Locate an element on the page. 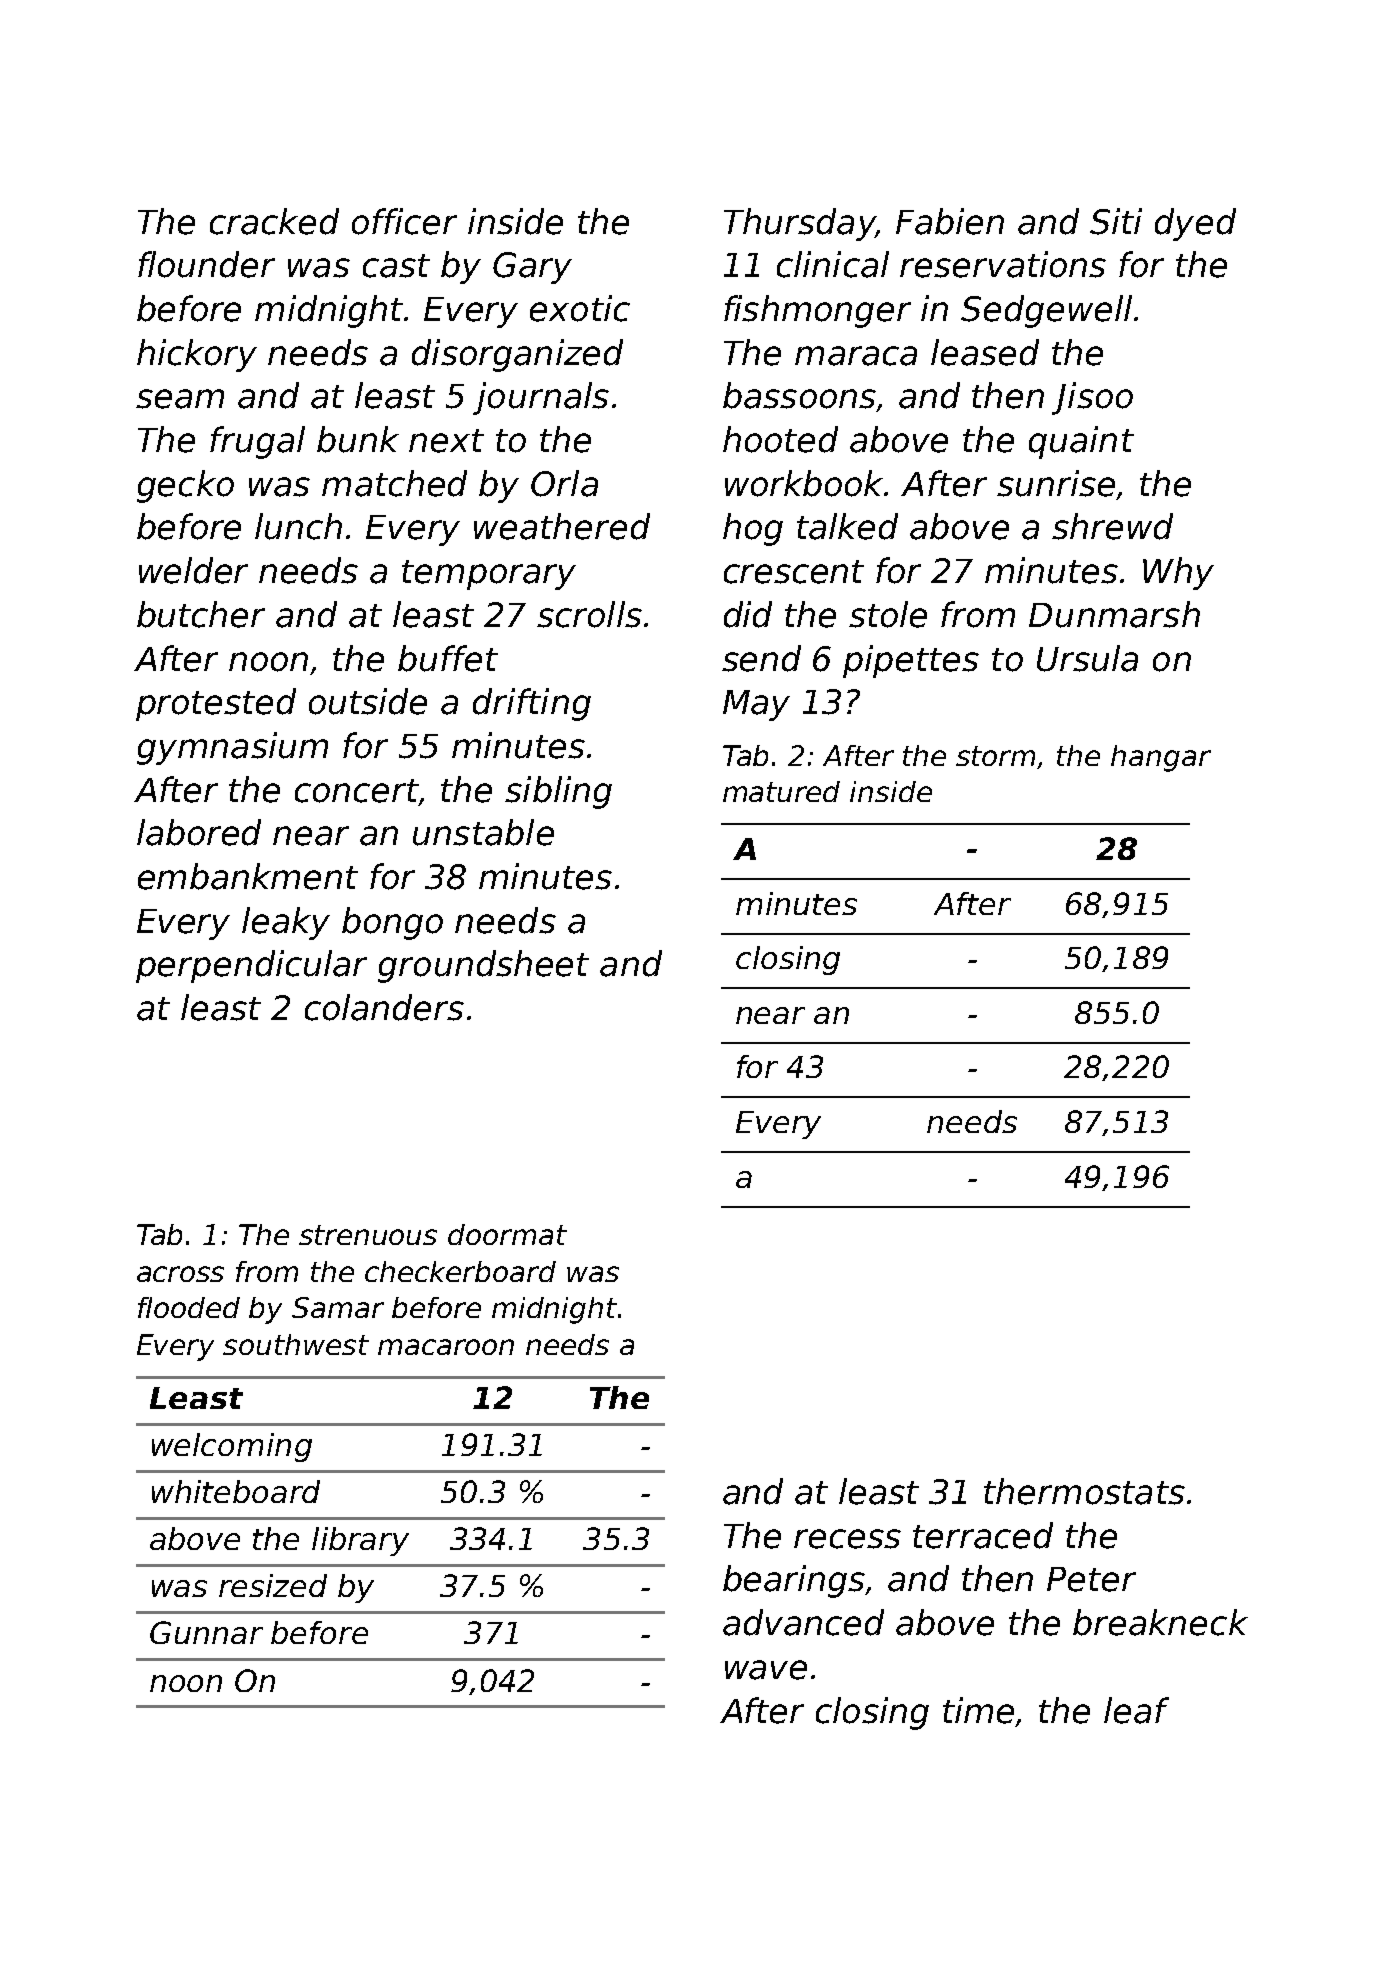 Image resolution: width=1386 pixels, height=1969 pixels. maraca is located at coordinates (856, 356).
